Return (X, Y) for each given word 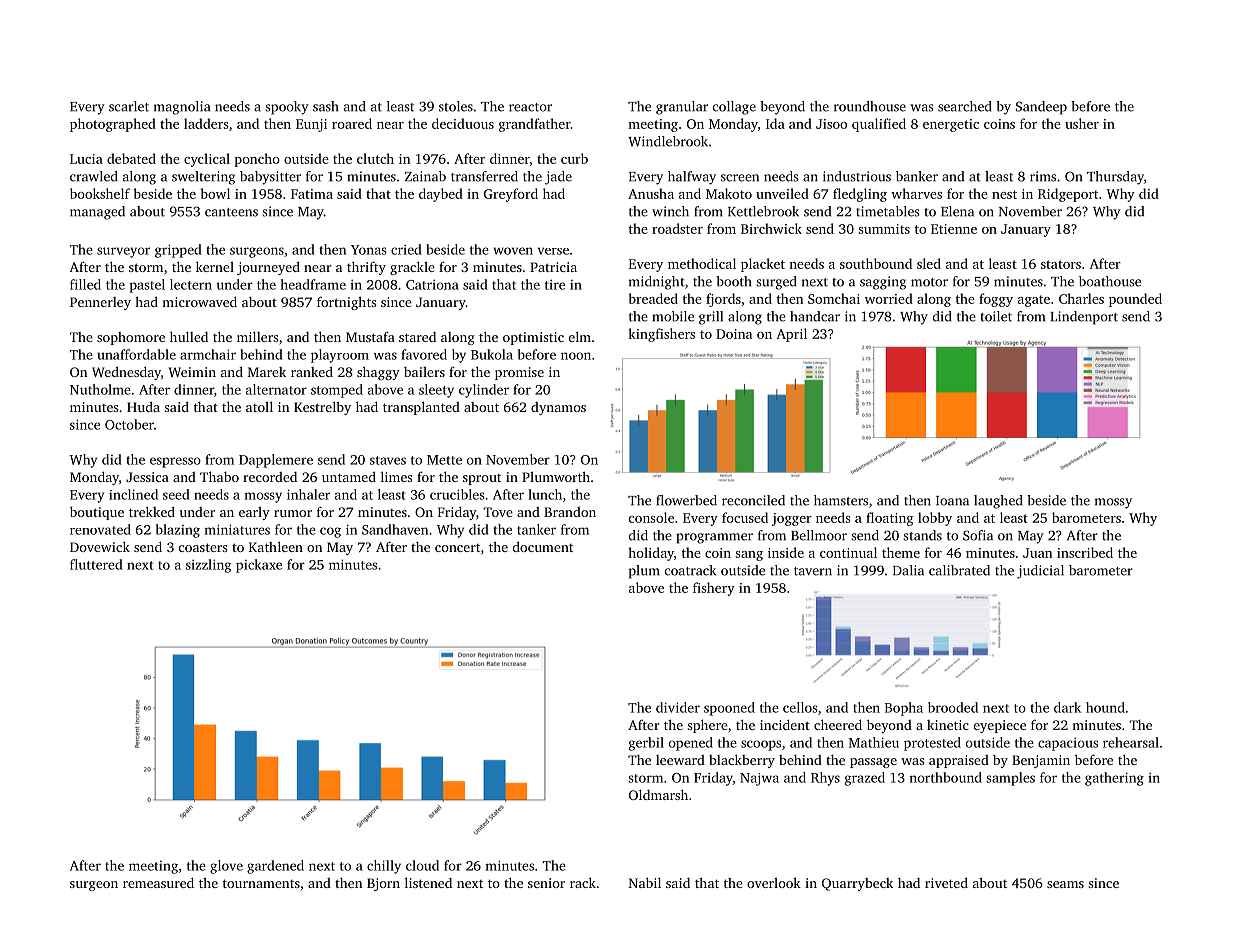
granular (682, 108)
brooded (953, 707)
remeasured (158, 882)
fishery (714, 589)
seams (1065, 884)
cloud (422, 865)
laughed (998, 502)
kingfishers (661, 335)
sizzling (209, 566)
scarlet (129, 106)
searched (965, 106)
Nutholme (100, 389)
